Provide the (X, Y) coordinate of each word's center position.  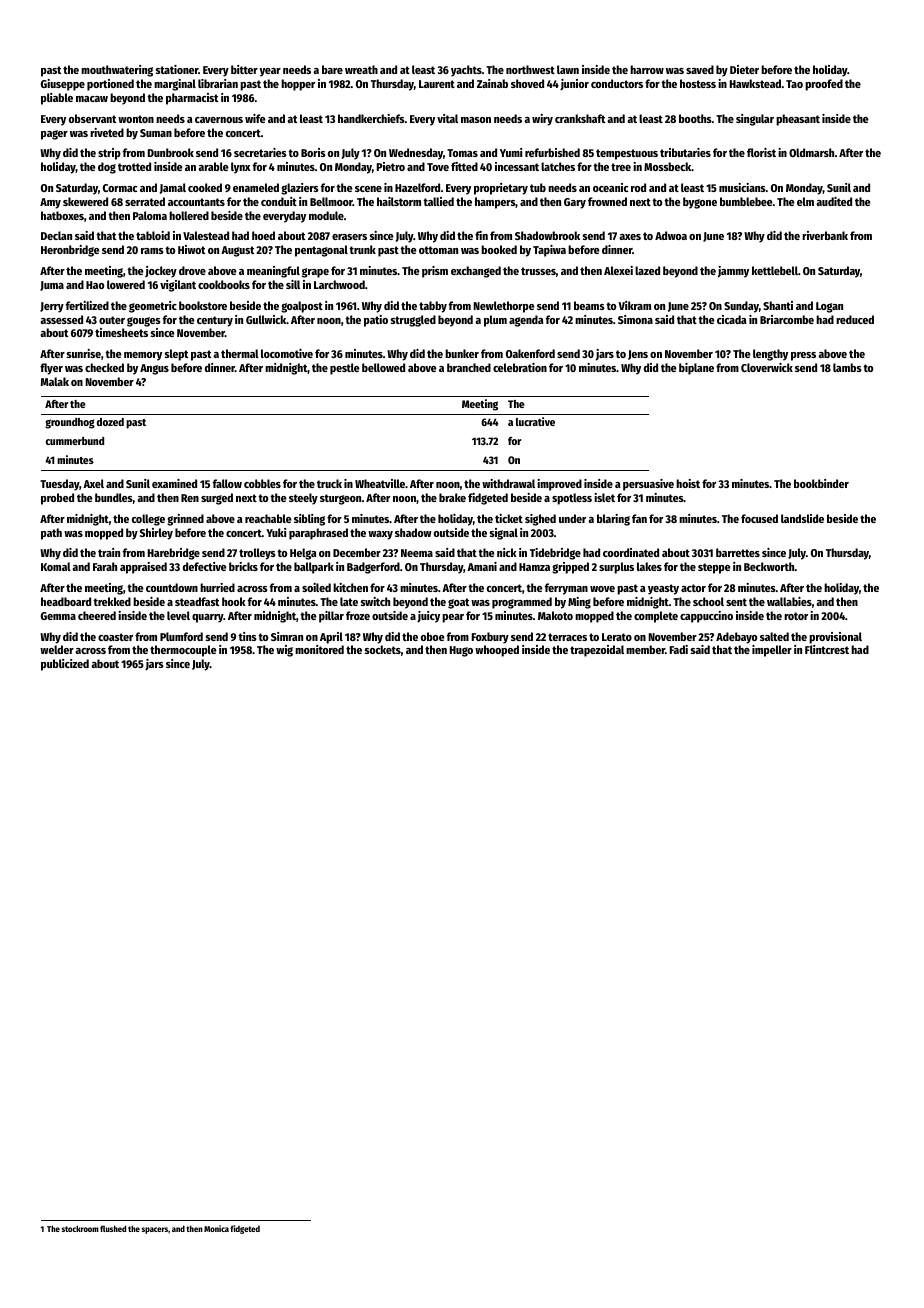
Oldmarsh (811, 152)
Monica (216, 1228)
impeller (772, 651)
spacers (155, 1230)
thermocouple (183, 651)
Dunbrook (171, 152)
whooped (497, 651)
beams (589, 305)
